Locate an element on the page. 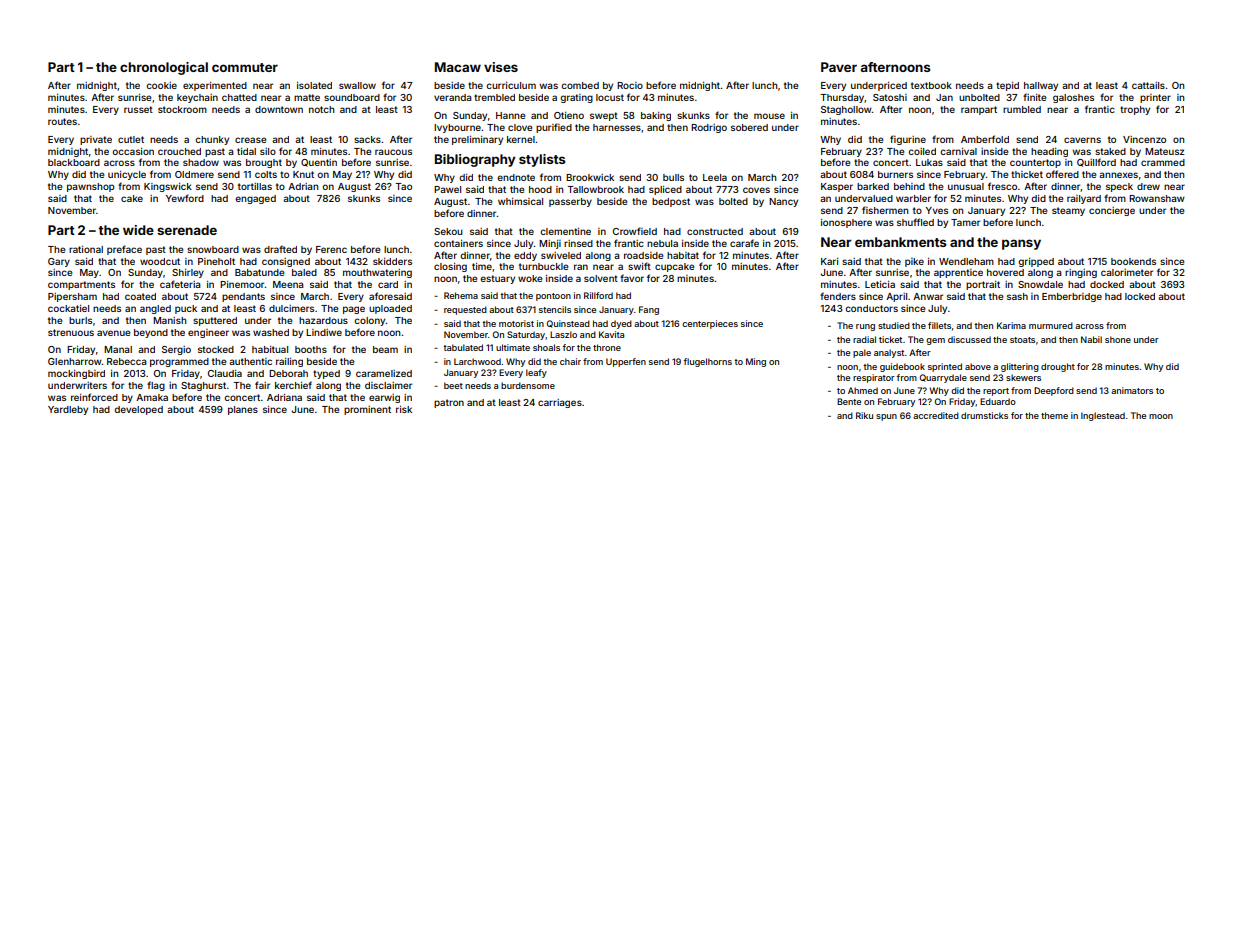 This document has width=1233, height=952. fresco is located at coordinates (1002, 186).
